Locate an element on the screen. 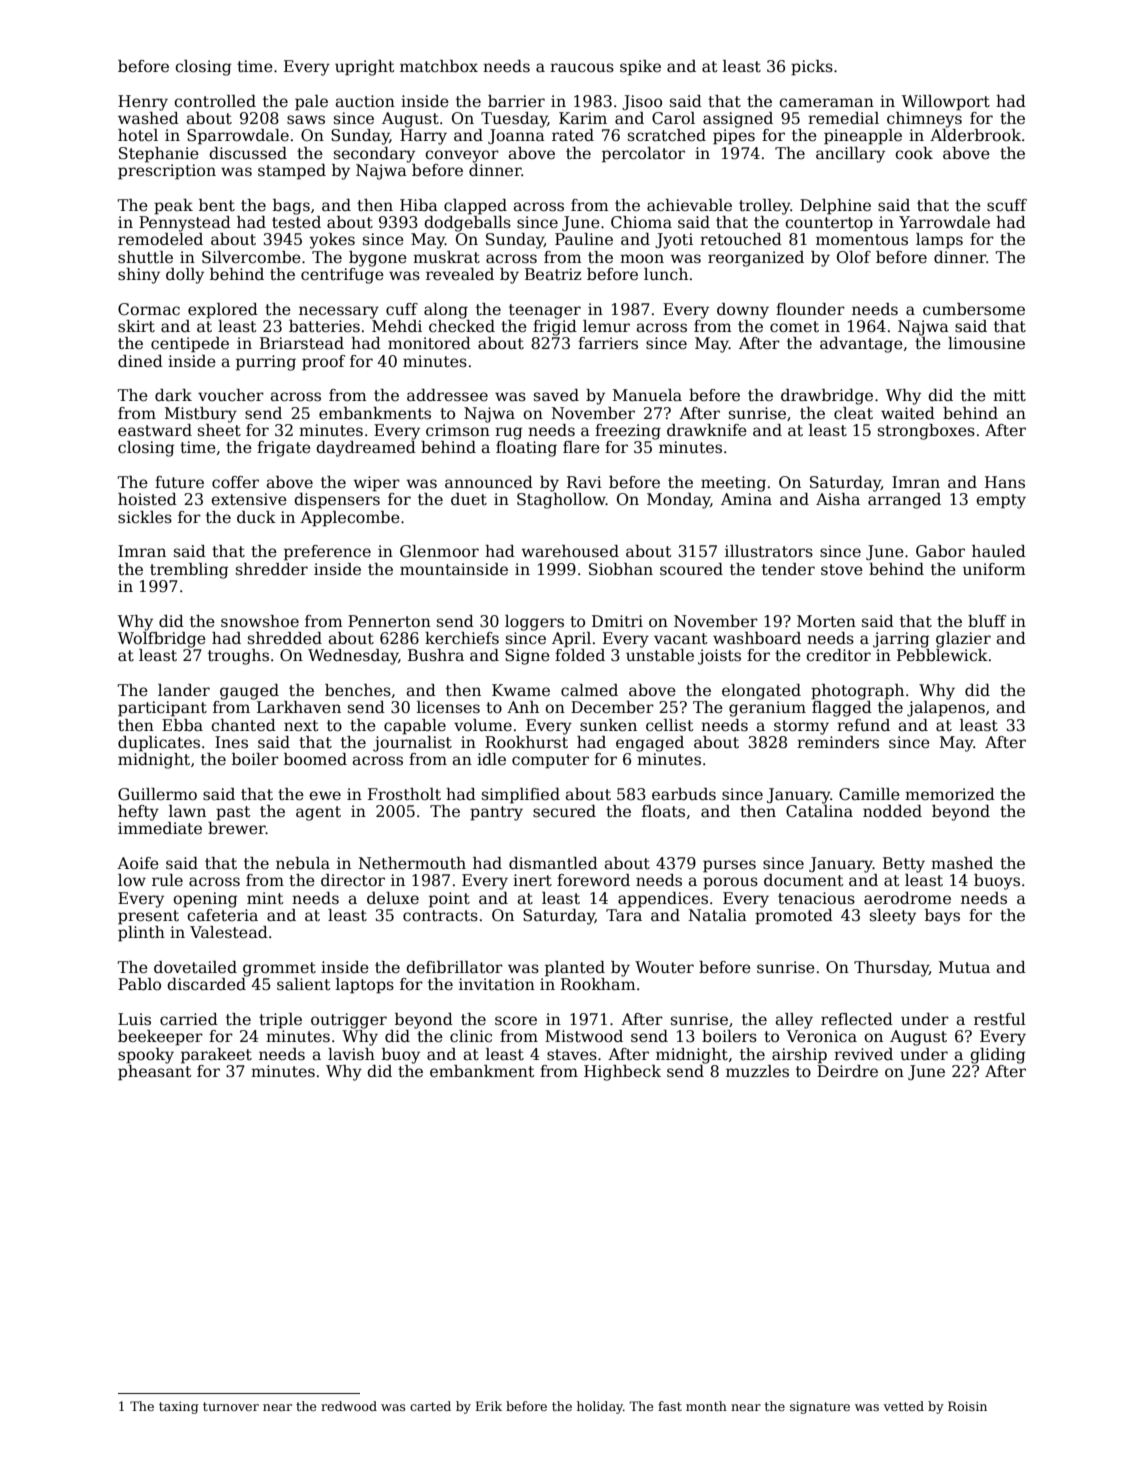  holiday is located at coordinates (600, 1407).
